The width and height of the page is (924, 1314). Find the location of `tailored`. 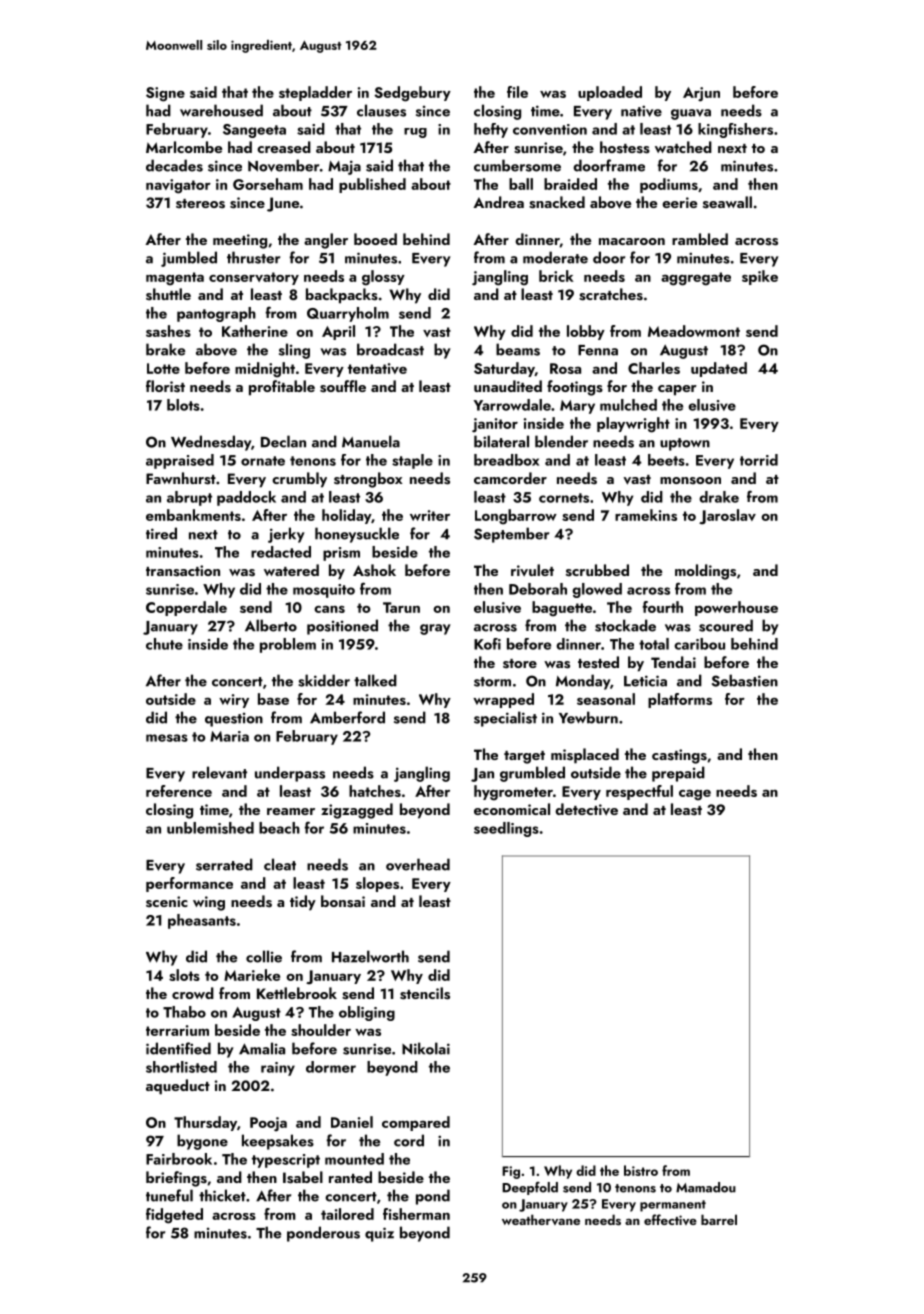

tailored is located at coordinates (347, 1214).
